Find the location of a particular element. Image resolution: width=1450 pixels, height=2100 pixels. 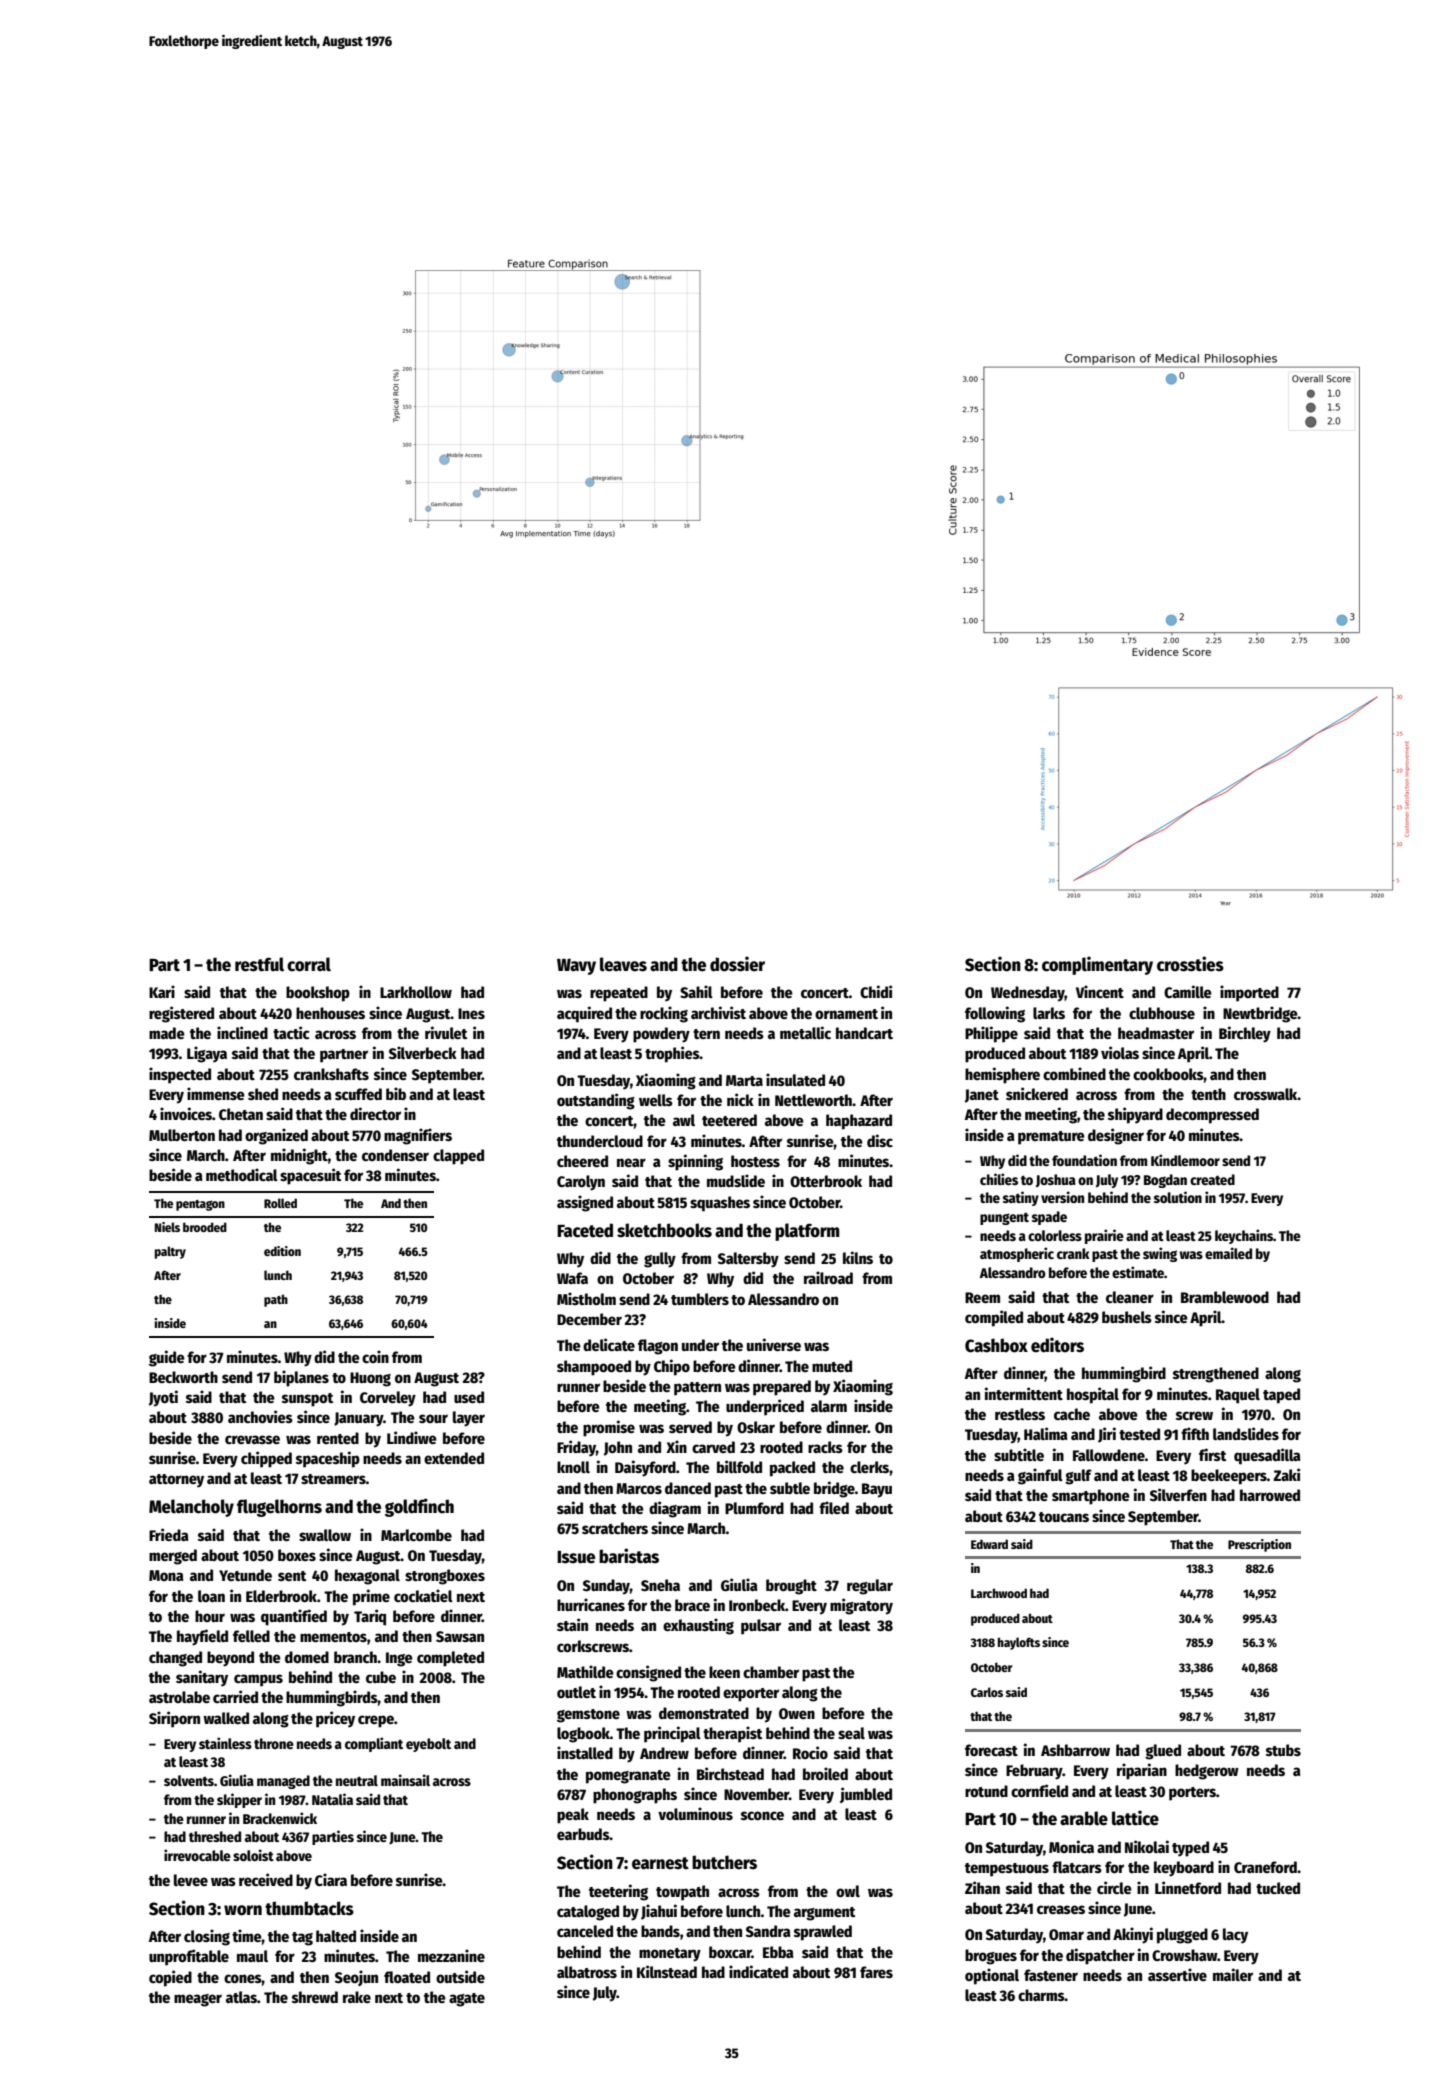

complimentary is located at coordinates (1097, 965).
